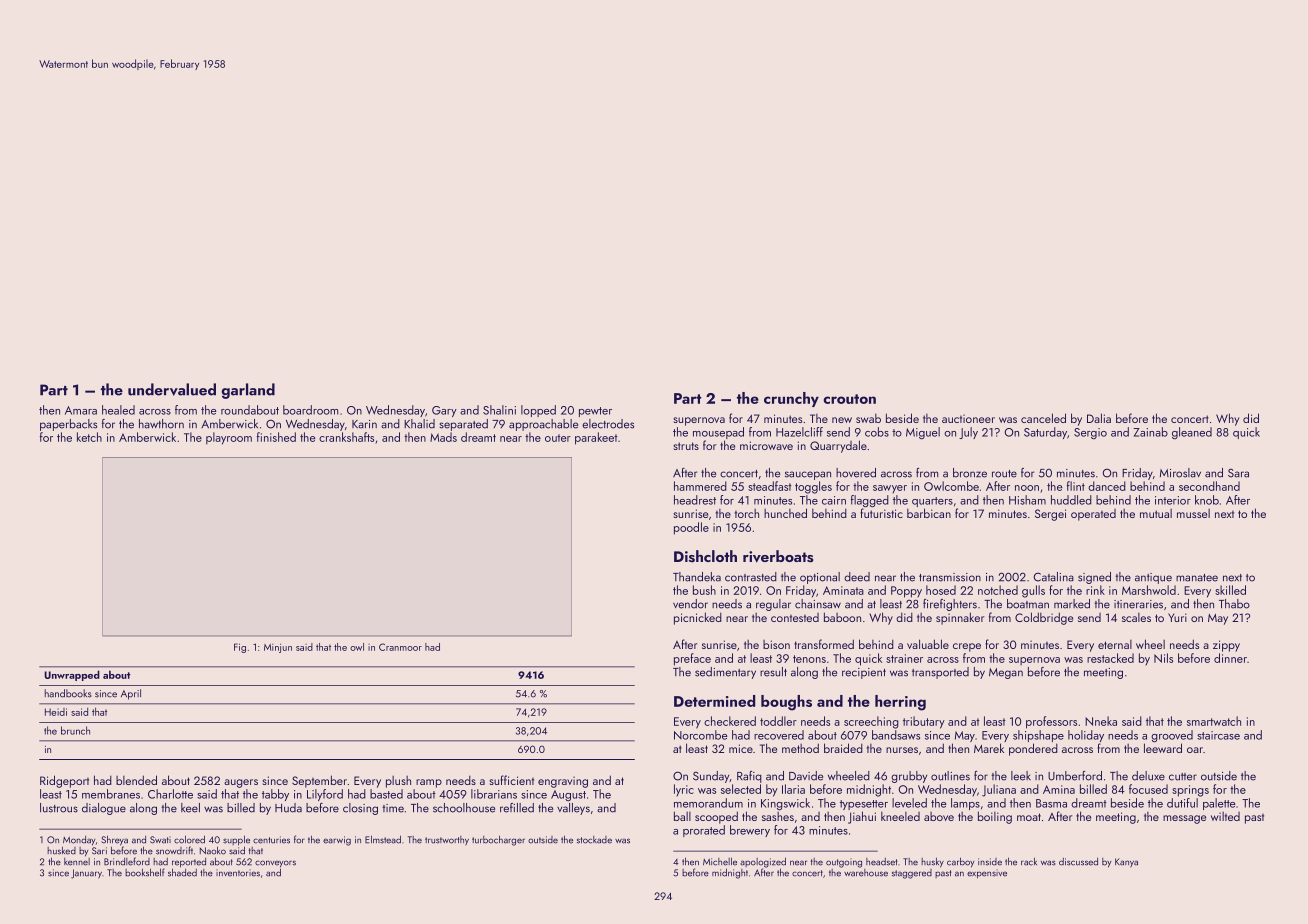 The height and width of the page is (924, 1308). Describe the element at coordinates (849, 399) in the page. I see `crouton` at that location.
